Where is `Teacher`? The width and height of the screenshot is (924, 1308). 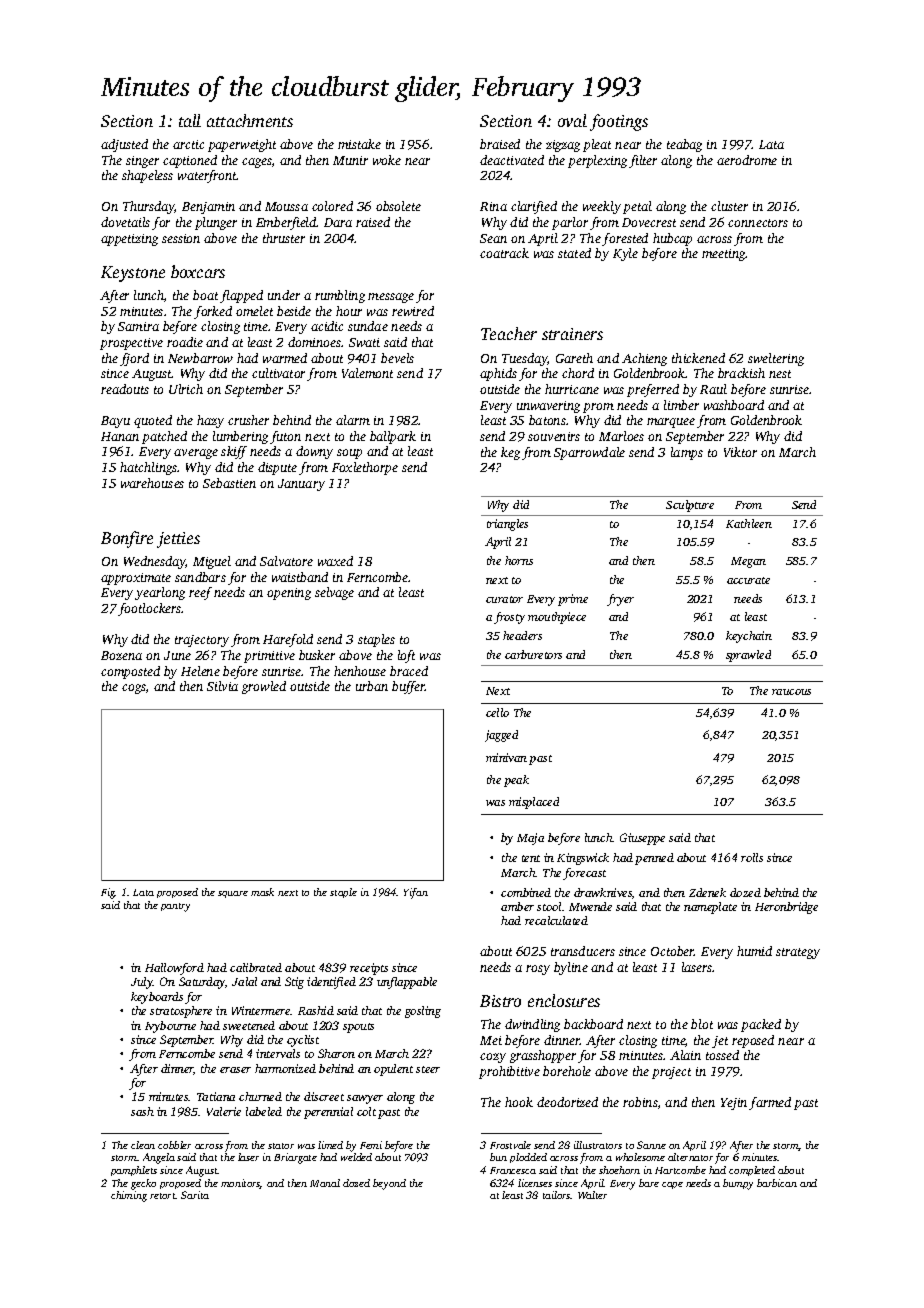 Teacher is located at coordinates (509, 333).
